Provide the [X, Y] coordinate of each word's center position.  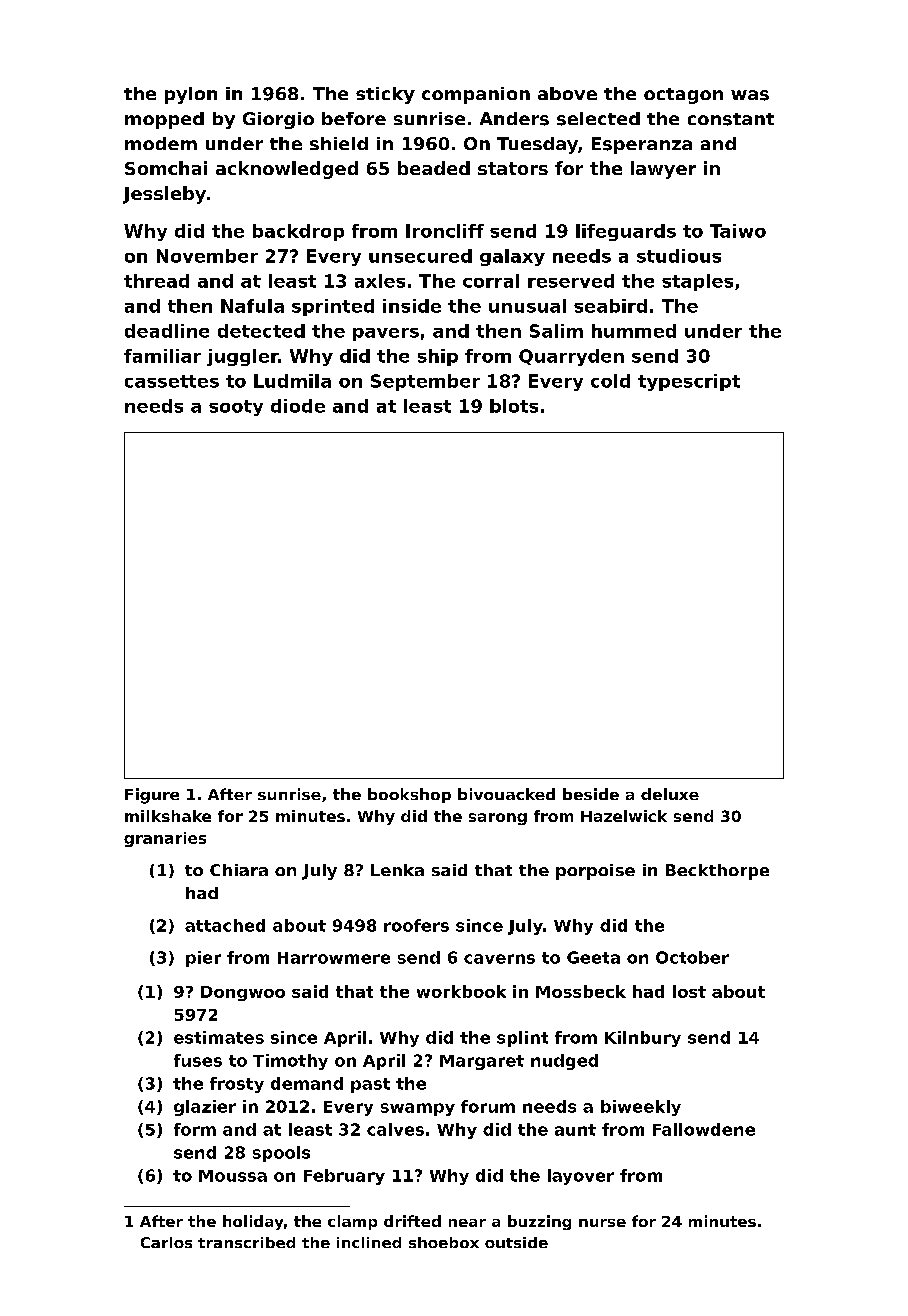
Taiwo [738, 231]
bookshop [409, 795]
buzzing [539, 1222]
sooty [236, 408]
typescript [689, 382]
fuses [198, 1060]
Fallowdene [704, 1129]
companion [476, 95]
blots [514, 406]
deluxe [670, 794]
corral [491, 281]
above [567, 93]
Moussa [233, 1176]
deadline [167, 331]
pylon [191, 95]
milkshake [168, 816]
